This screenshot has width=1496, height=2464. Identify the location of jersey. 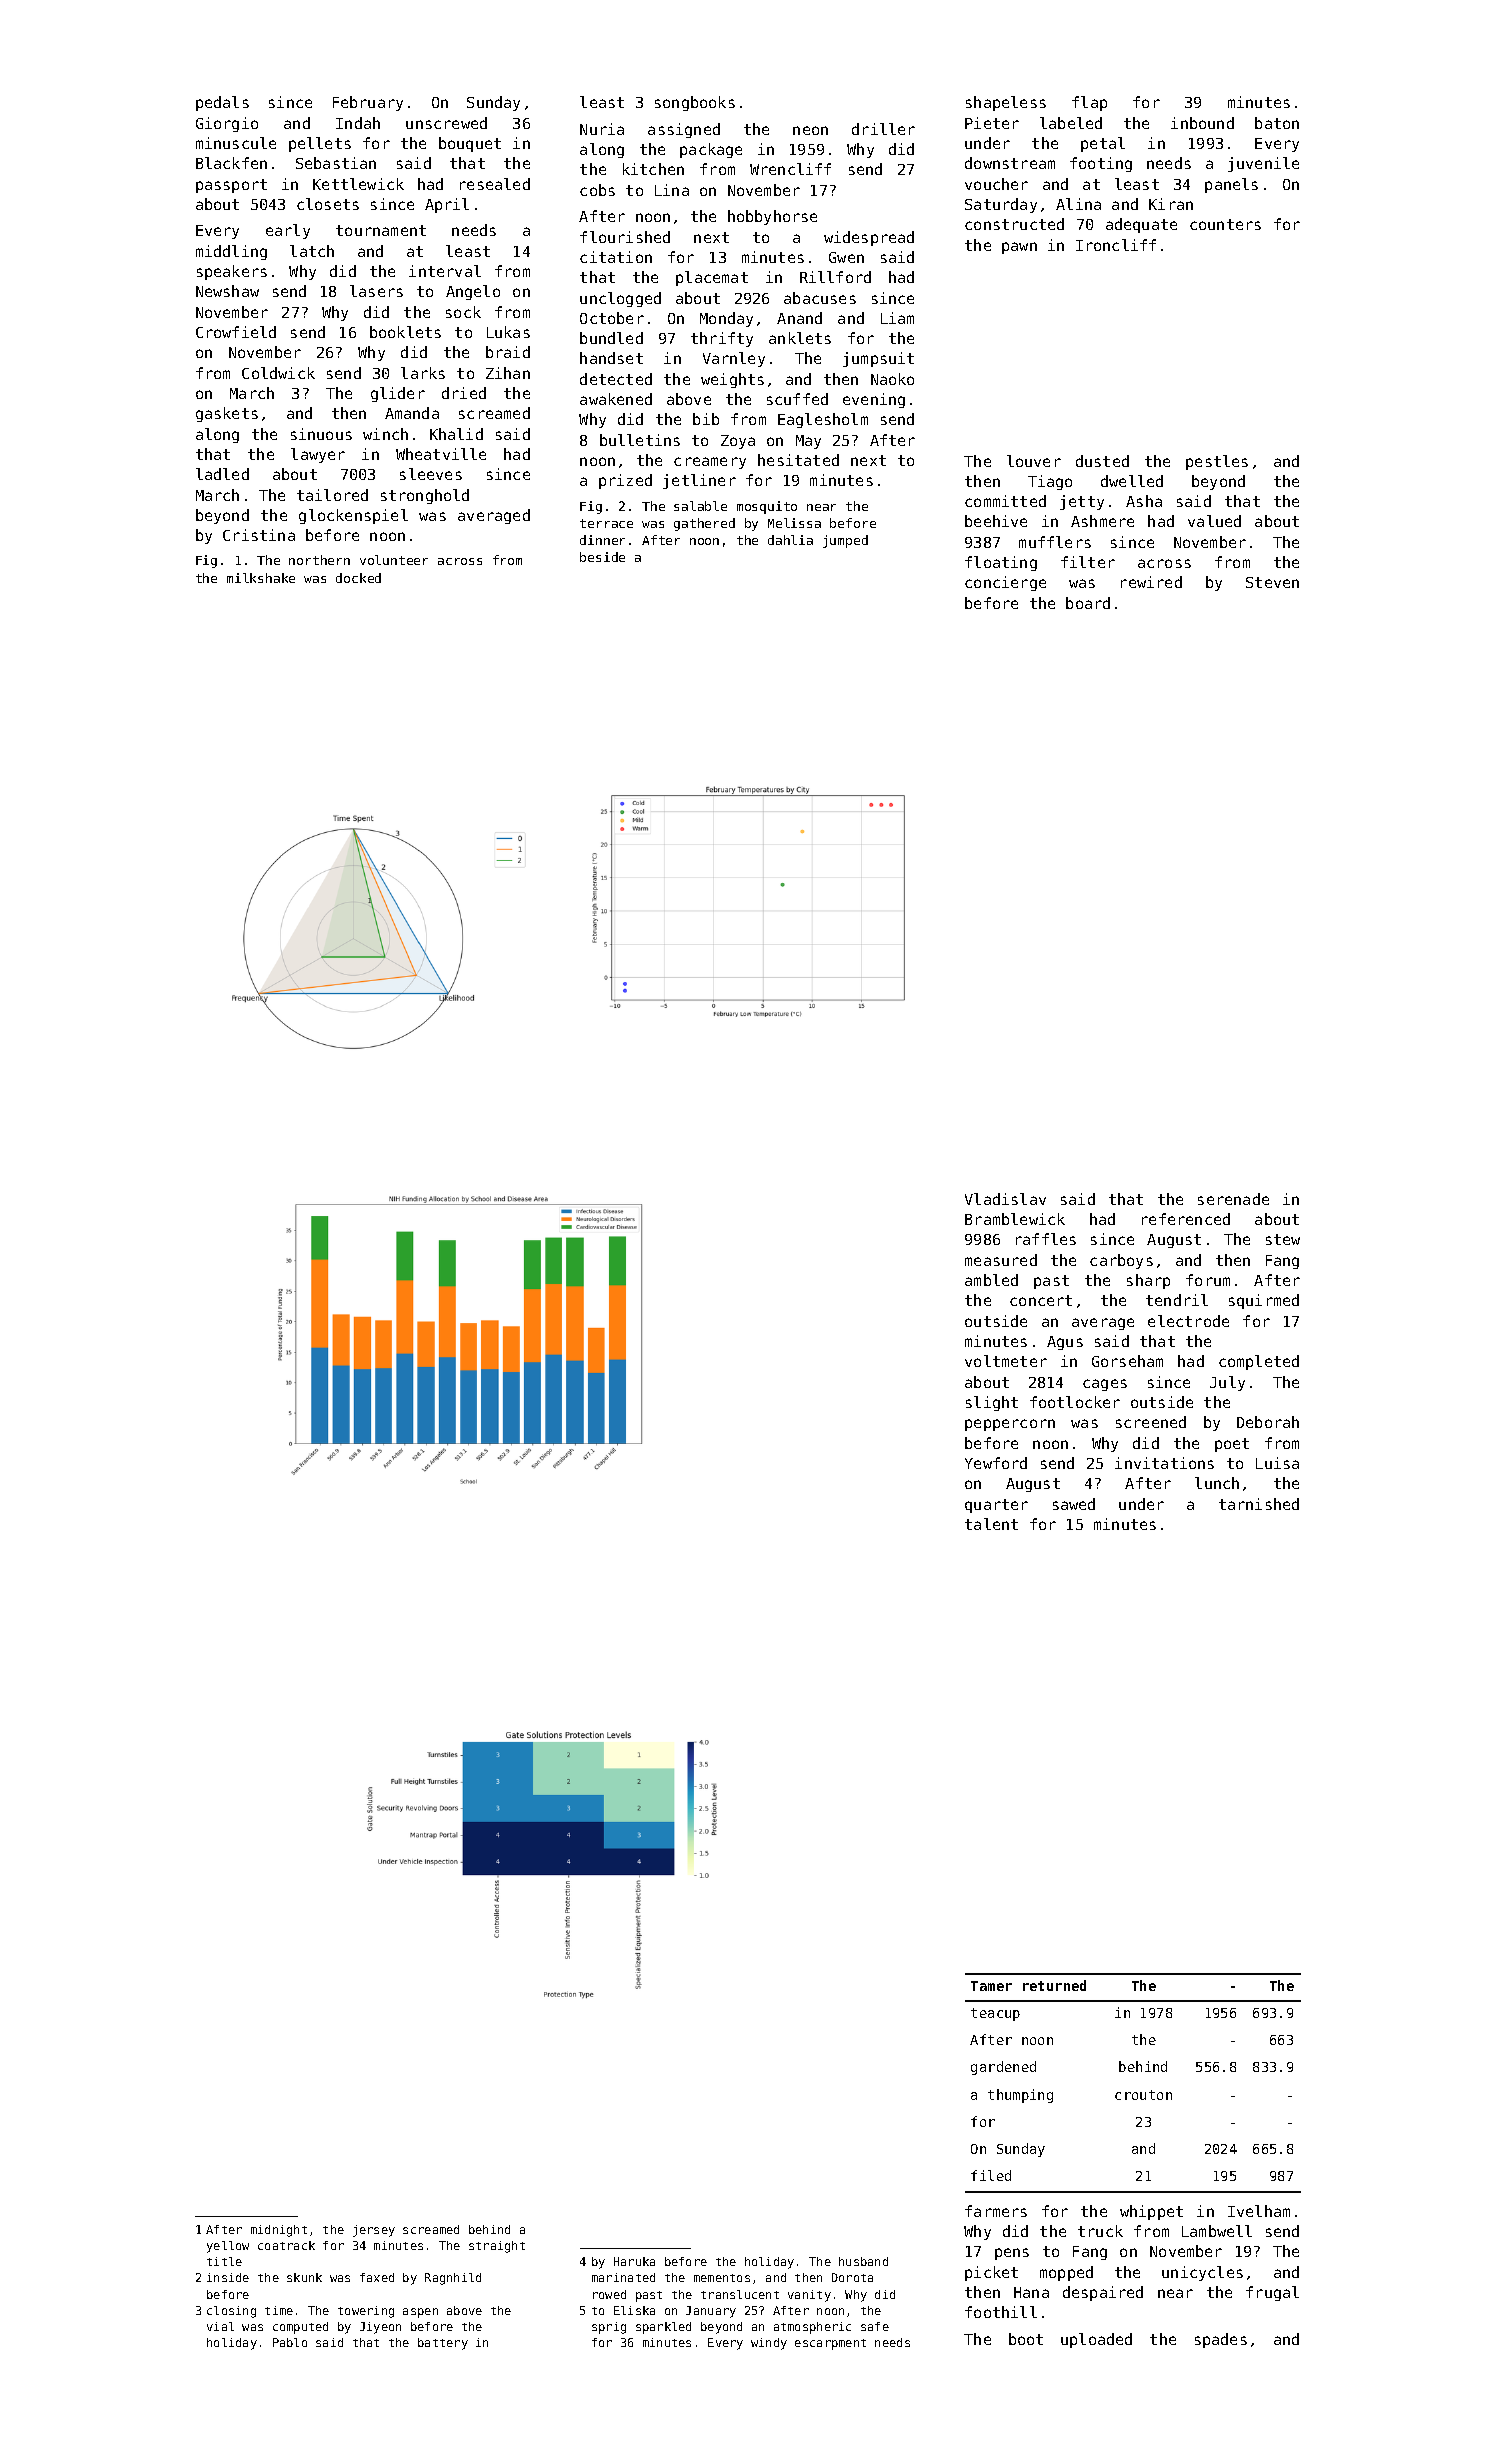
(374, 2231).
